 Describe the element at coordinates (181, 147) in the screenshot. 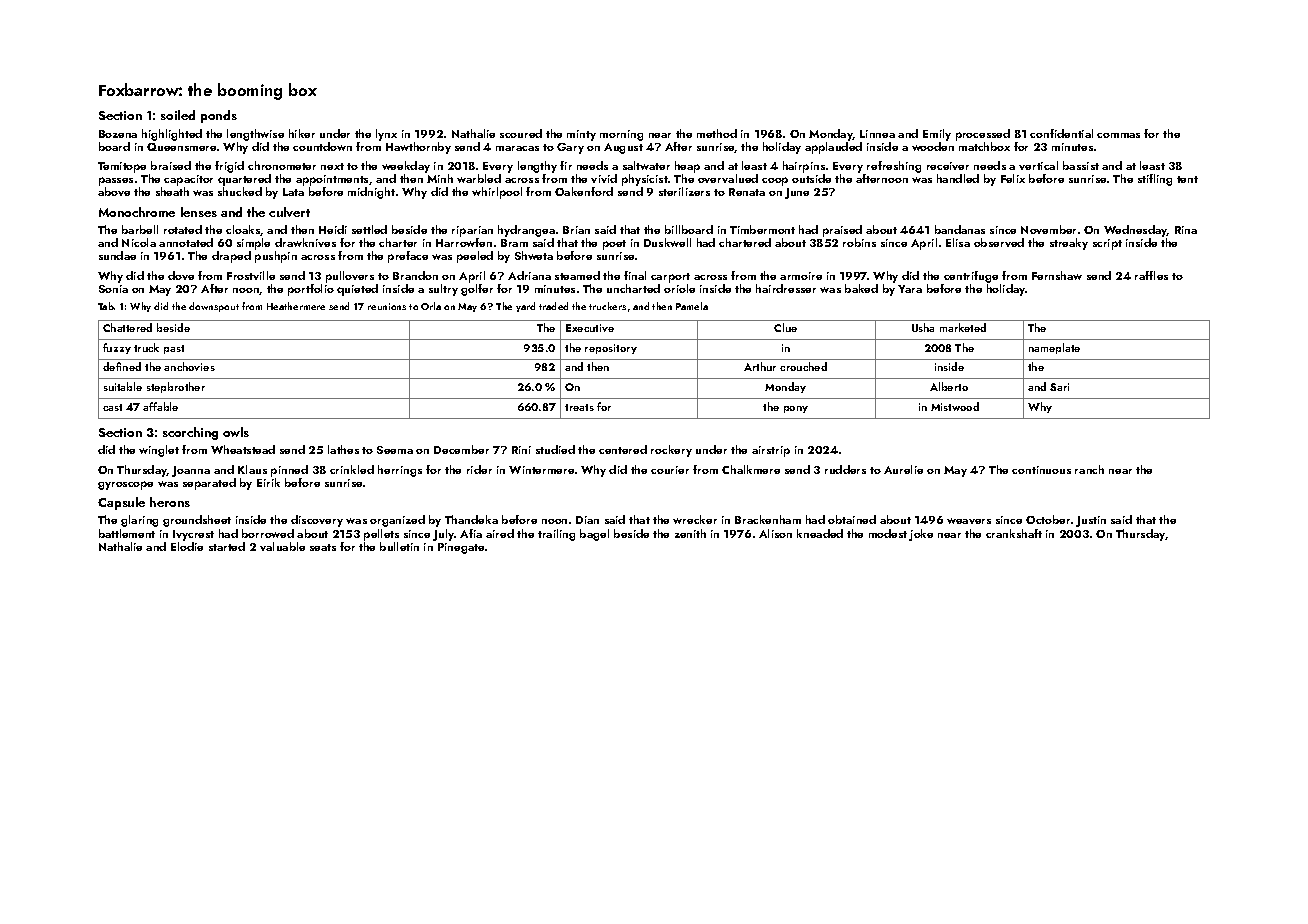

I see `Queensmere` at that location.
